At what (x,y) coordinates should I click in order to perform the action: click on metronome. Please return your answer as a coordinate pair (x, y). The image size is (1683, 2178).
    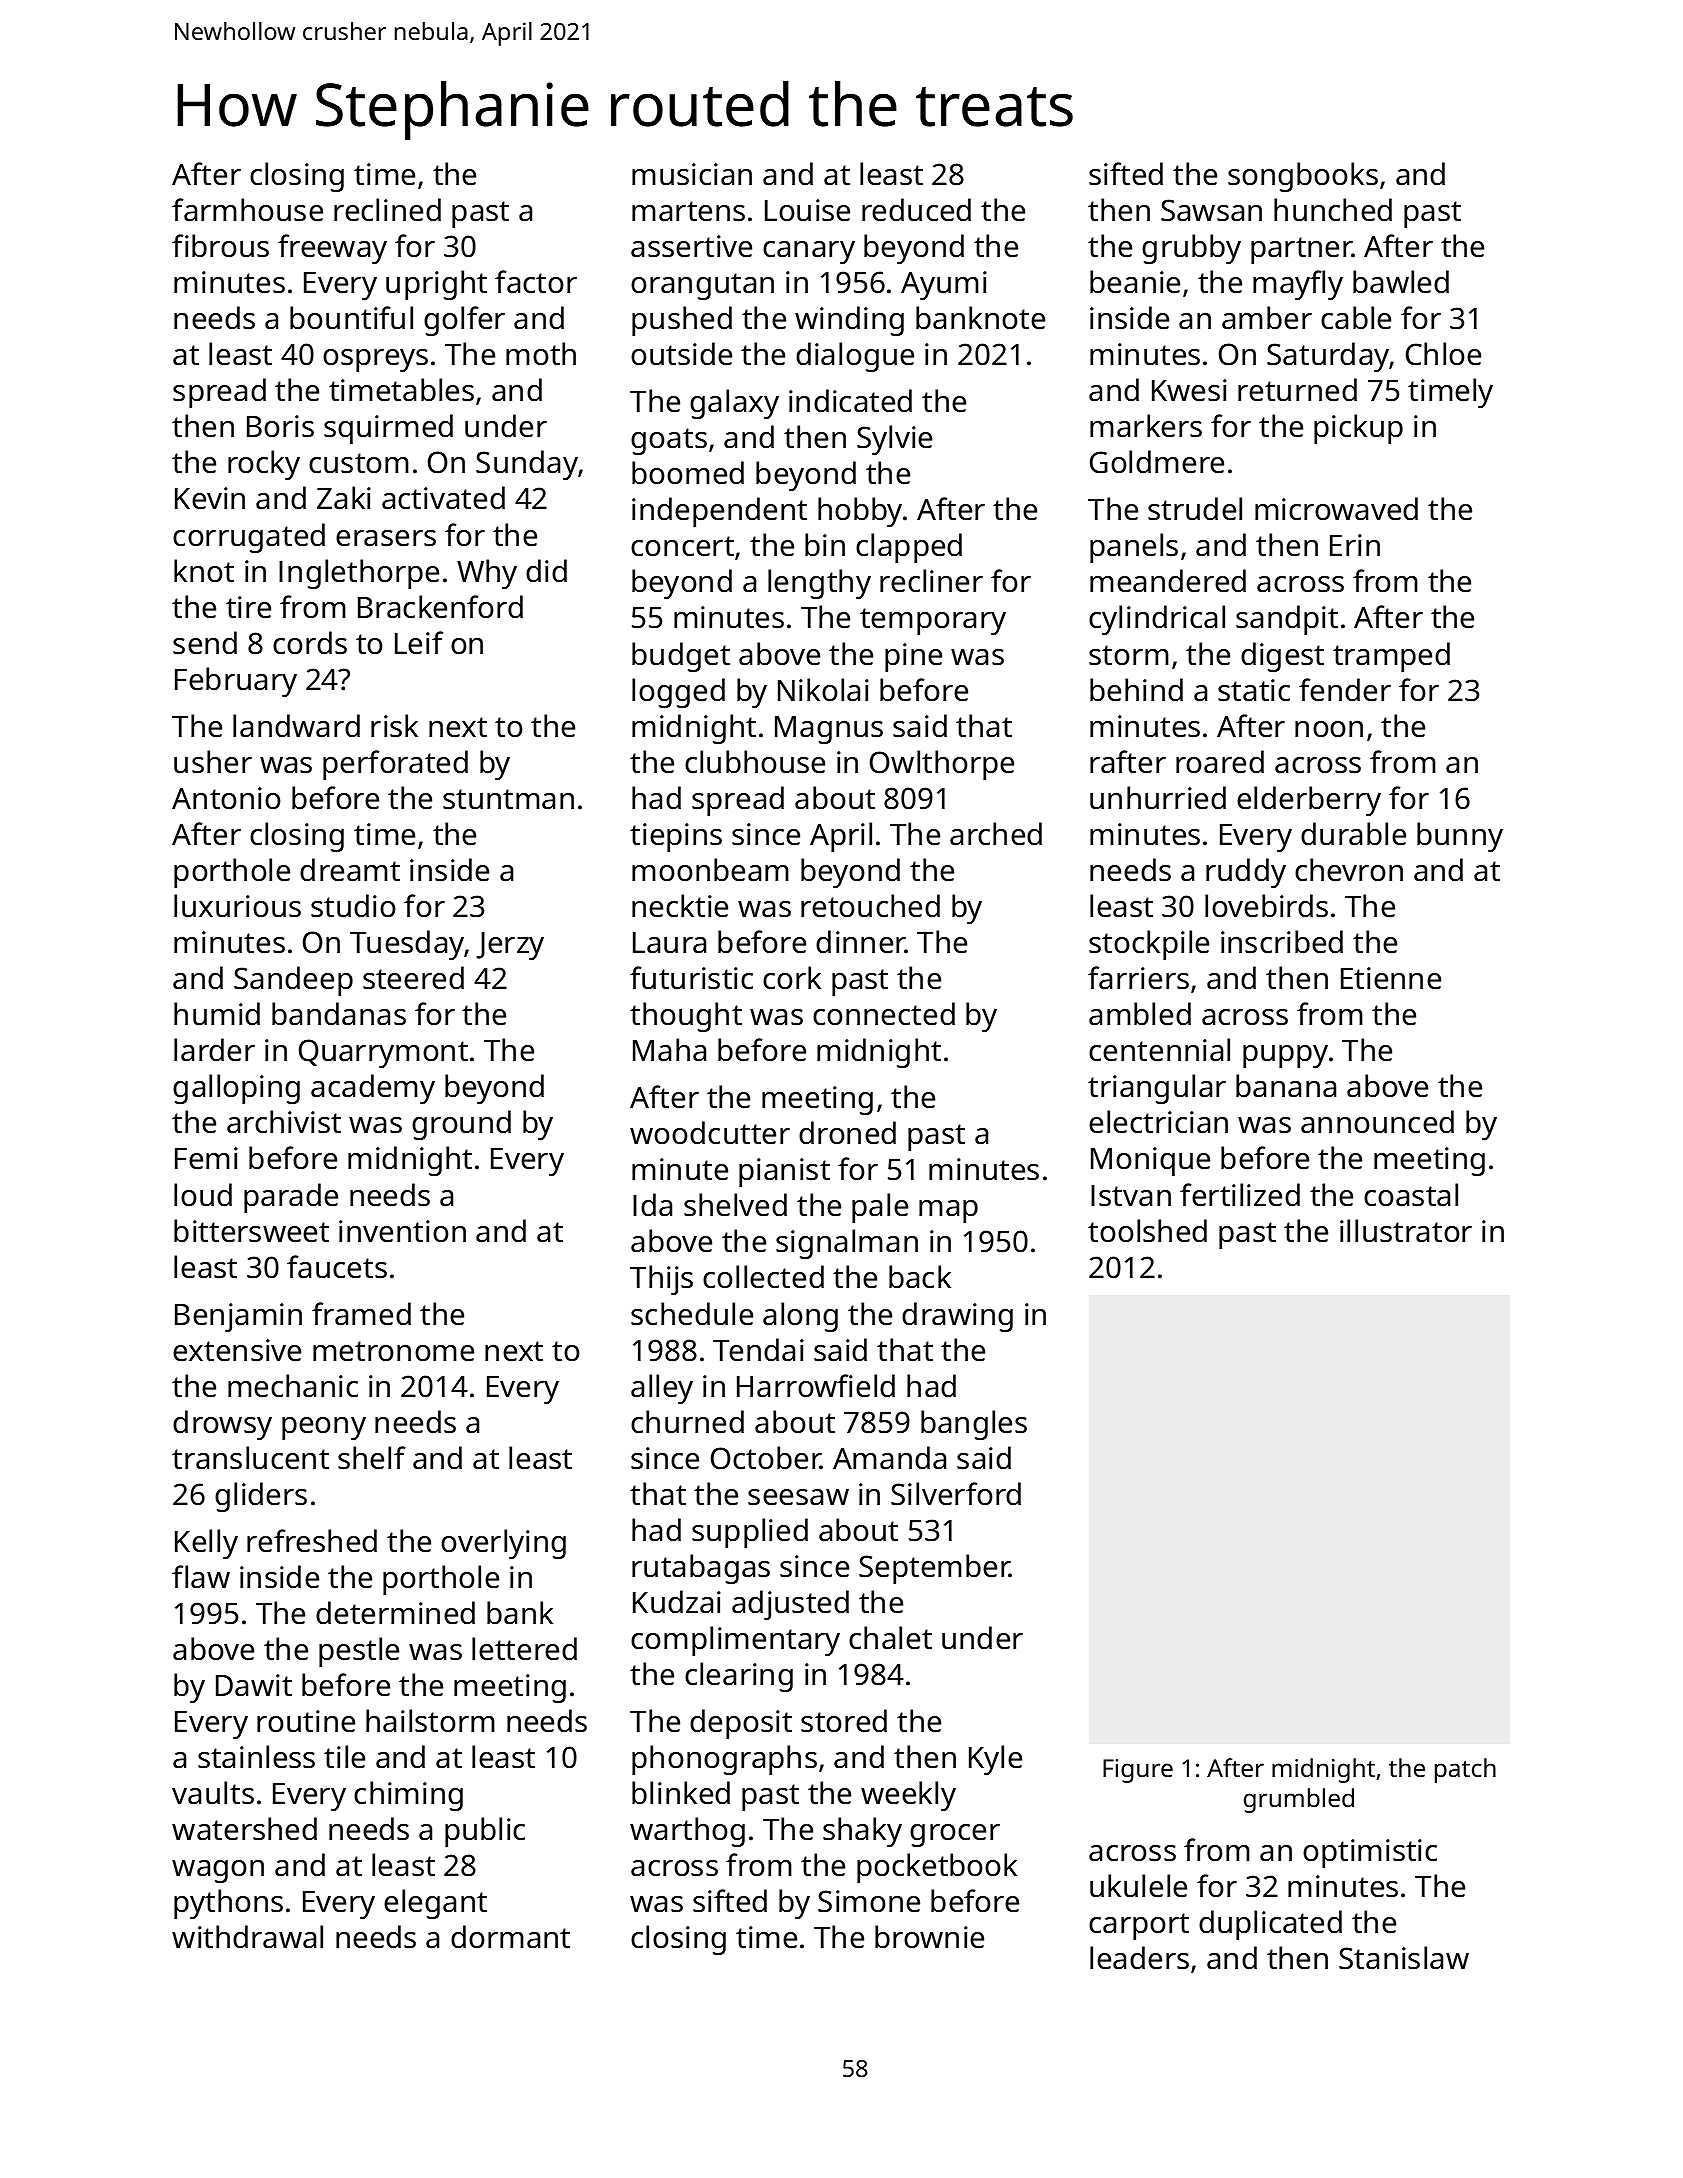
    Looking at the image, I should click on (393, 1351).
